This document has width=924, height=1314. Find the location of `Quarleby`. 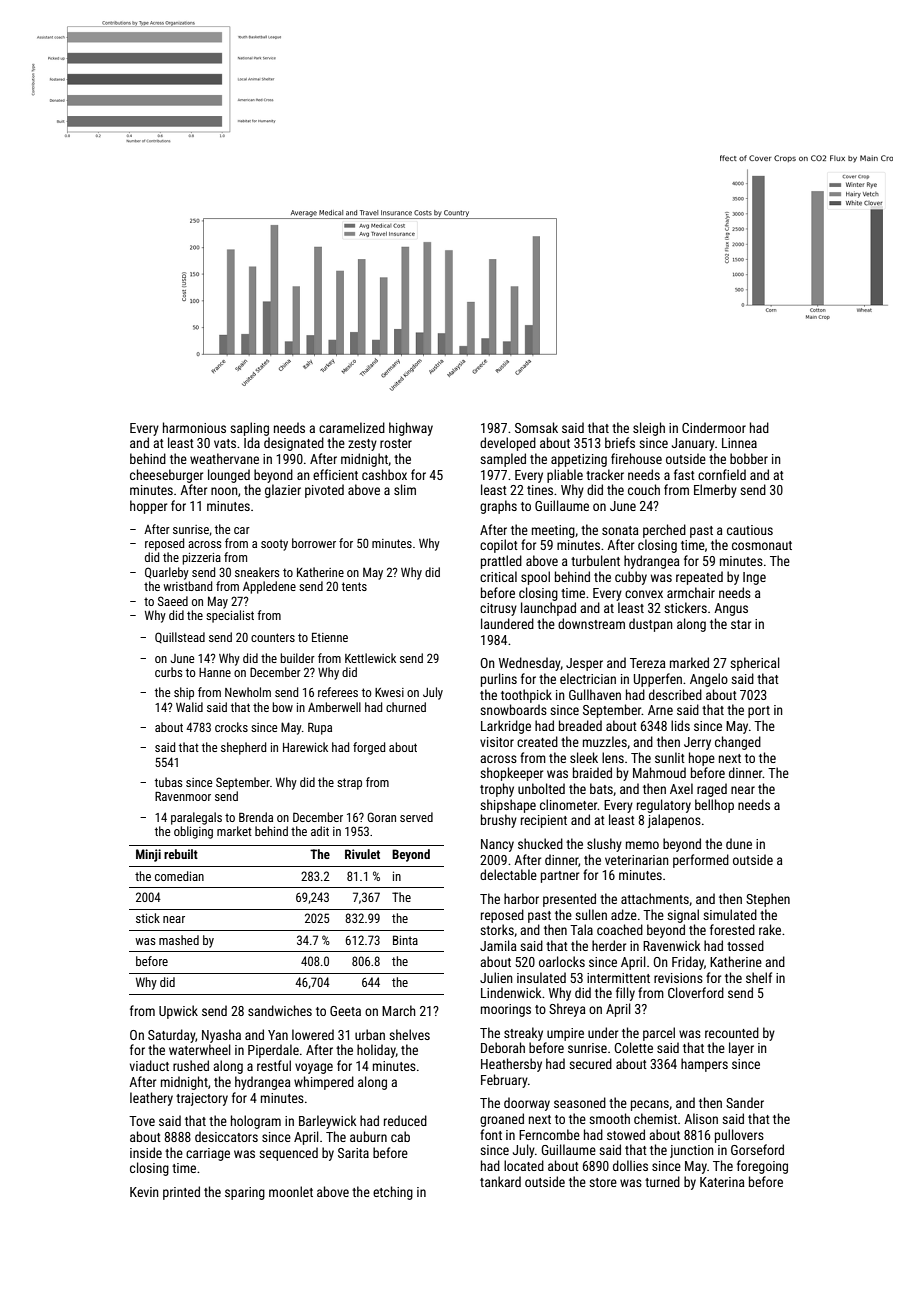

Quarleby is located at coordinates (167, 573).
